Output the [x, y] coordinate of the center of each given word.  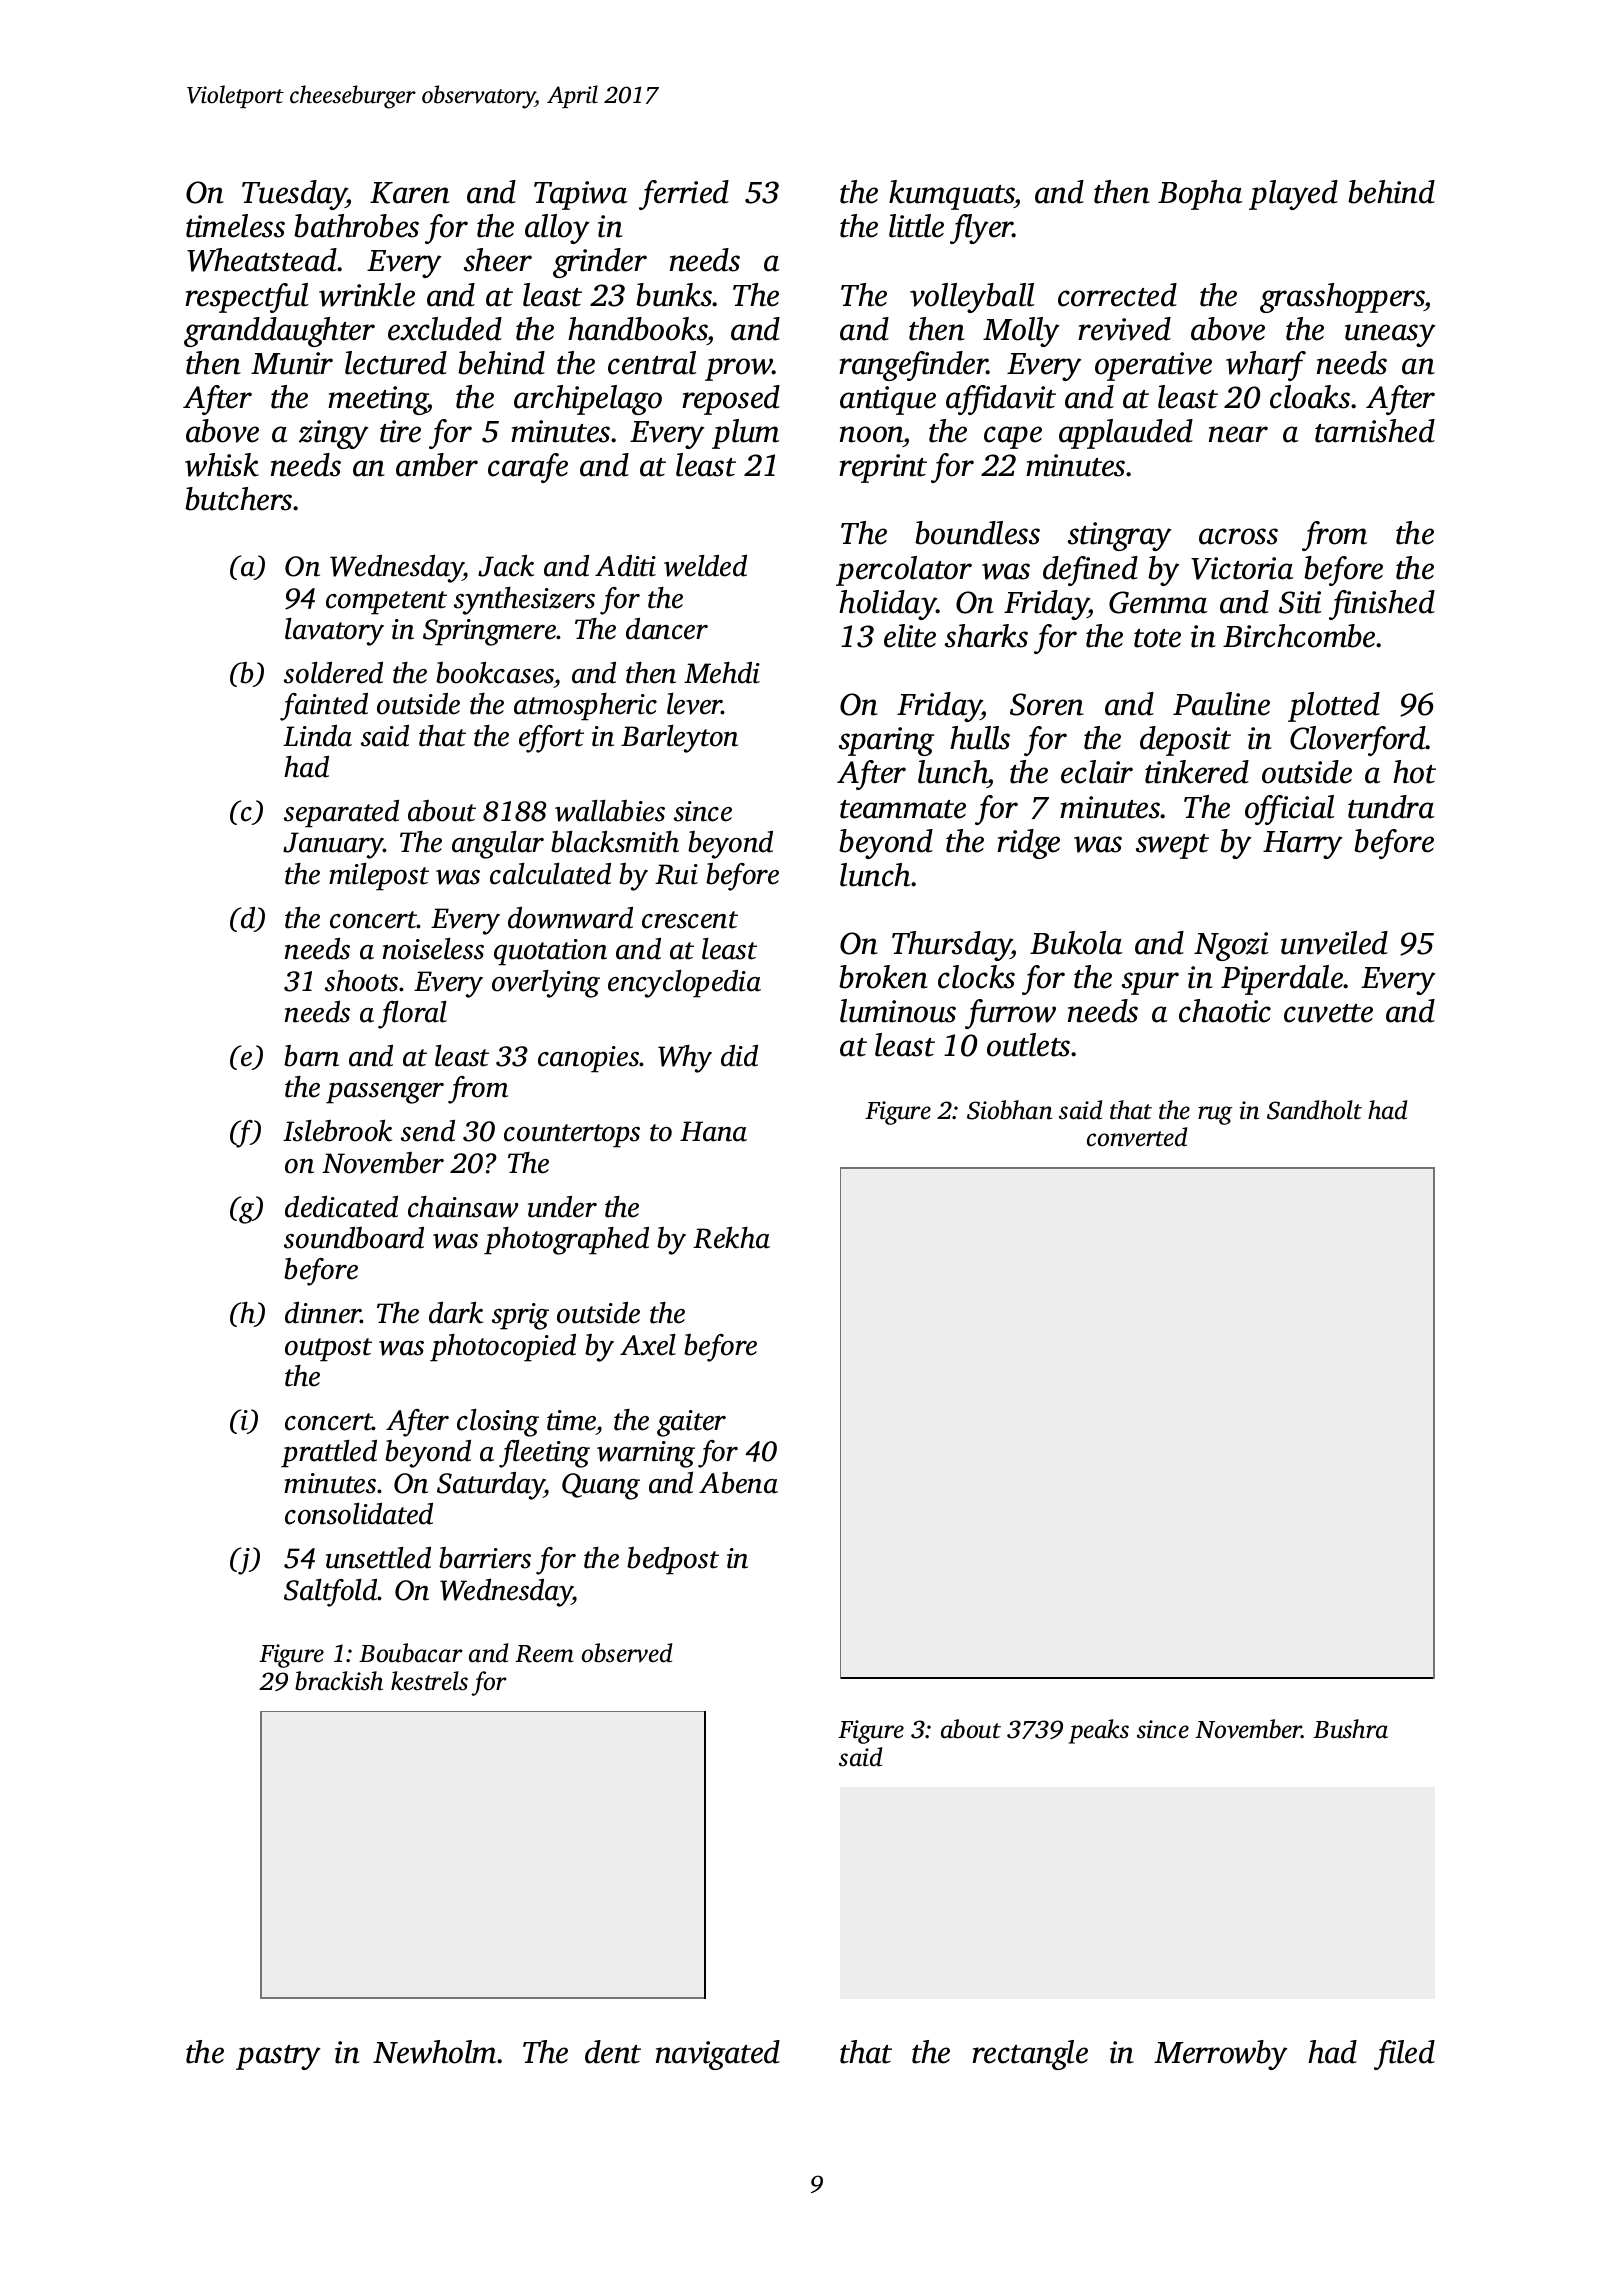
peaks [1099, 1731]
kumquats [952, 195]
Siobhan [1009, 1110]
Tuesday [294, 195]
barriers [485, 1558]
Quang [601, 1486]
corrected [1117, 295]
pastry [278, 2057]
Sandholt [1314, 1110]
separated [341, 814]
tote [1157, 638]
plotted [1334, 707]
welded [705, 566]
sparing [886, 741]
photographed [566, 1241]
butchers [238, 499]
